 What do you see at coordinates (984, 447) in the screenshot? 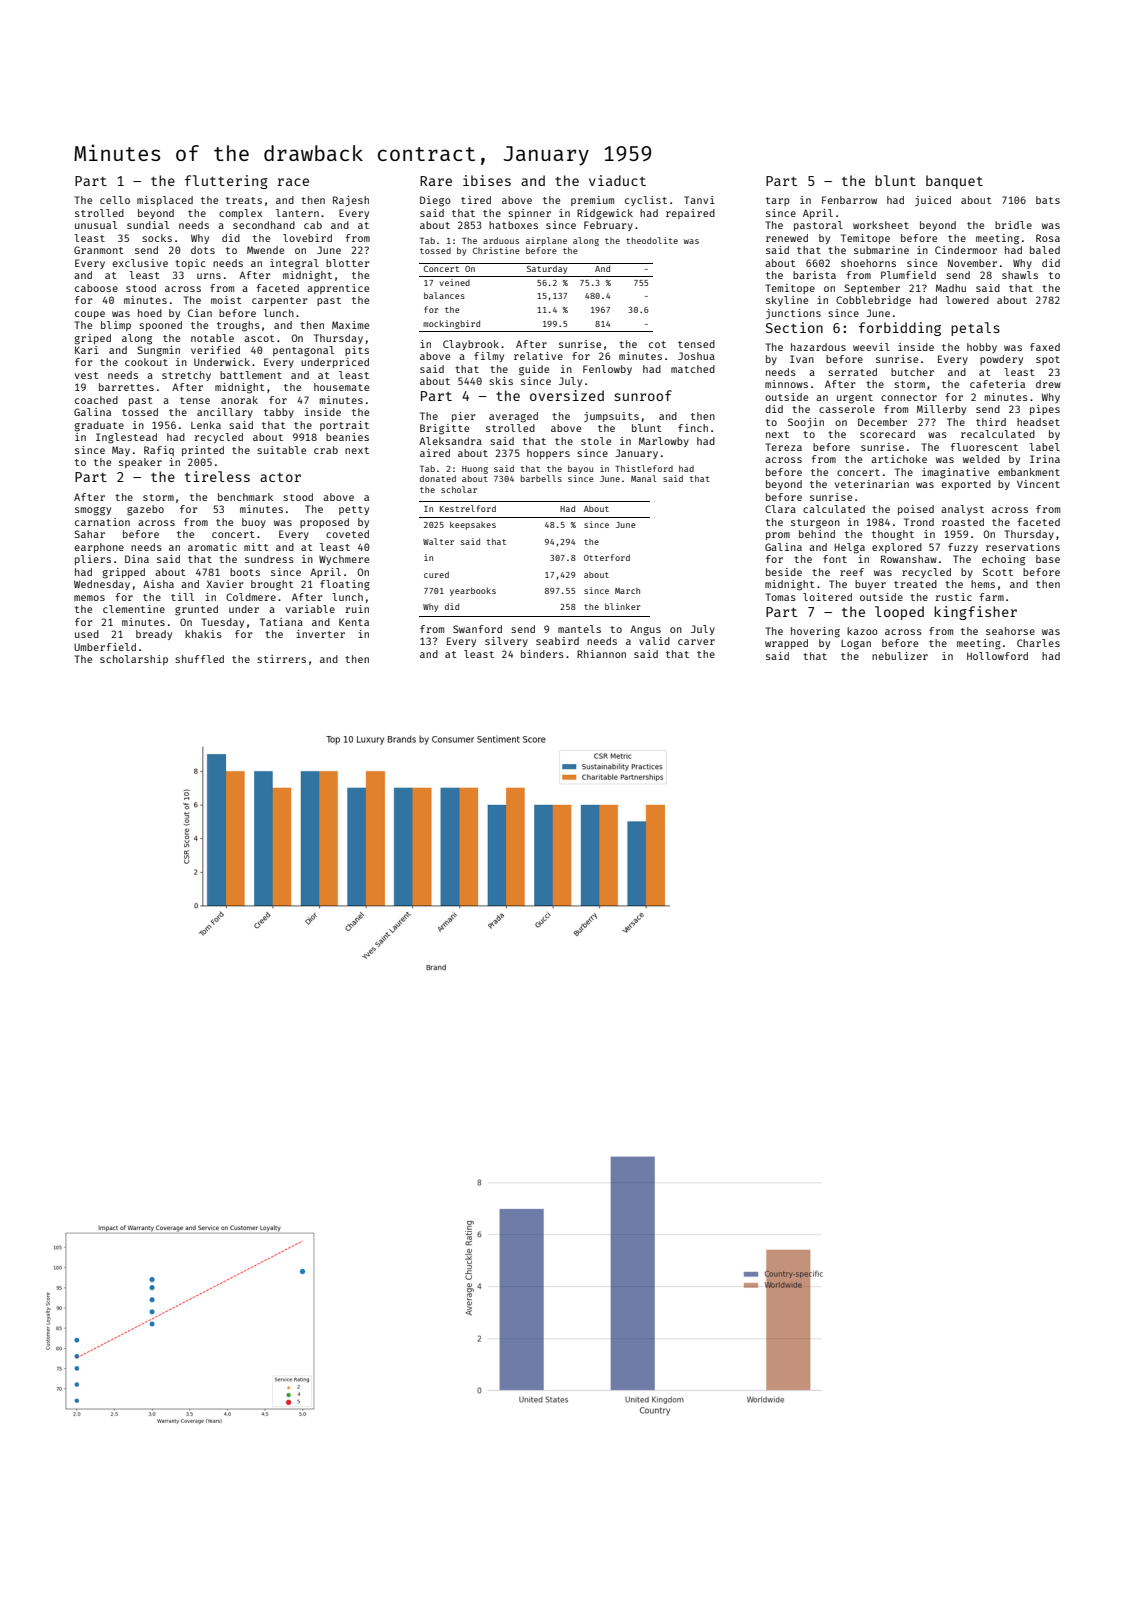
I see `fluorescent` at bounding box center [984, 447].
